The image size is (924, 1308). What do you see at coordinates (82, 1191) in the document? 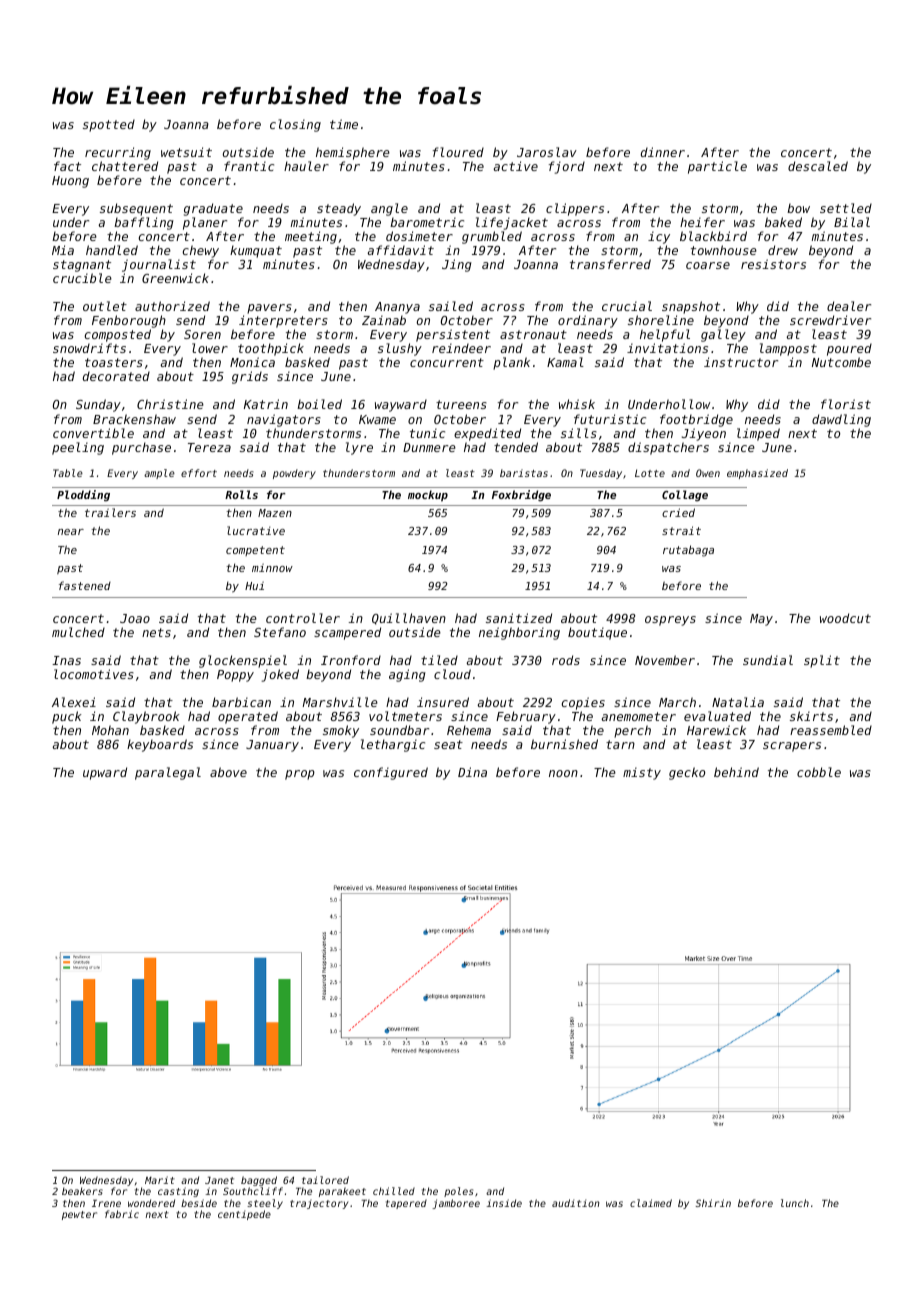
I see `beakers` at bounding box center [82, 1191].
